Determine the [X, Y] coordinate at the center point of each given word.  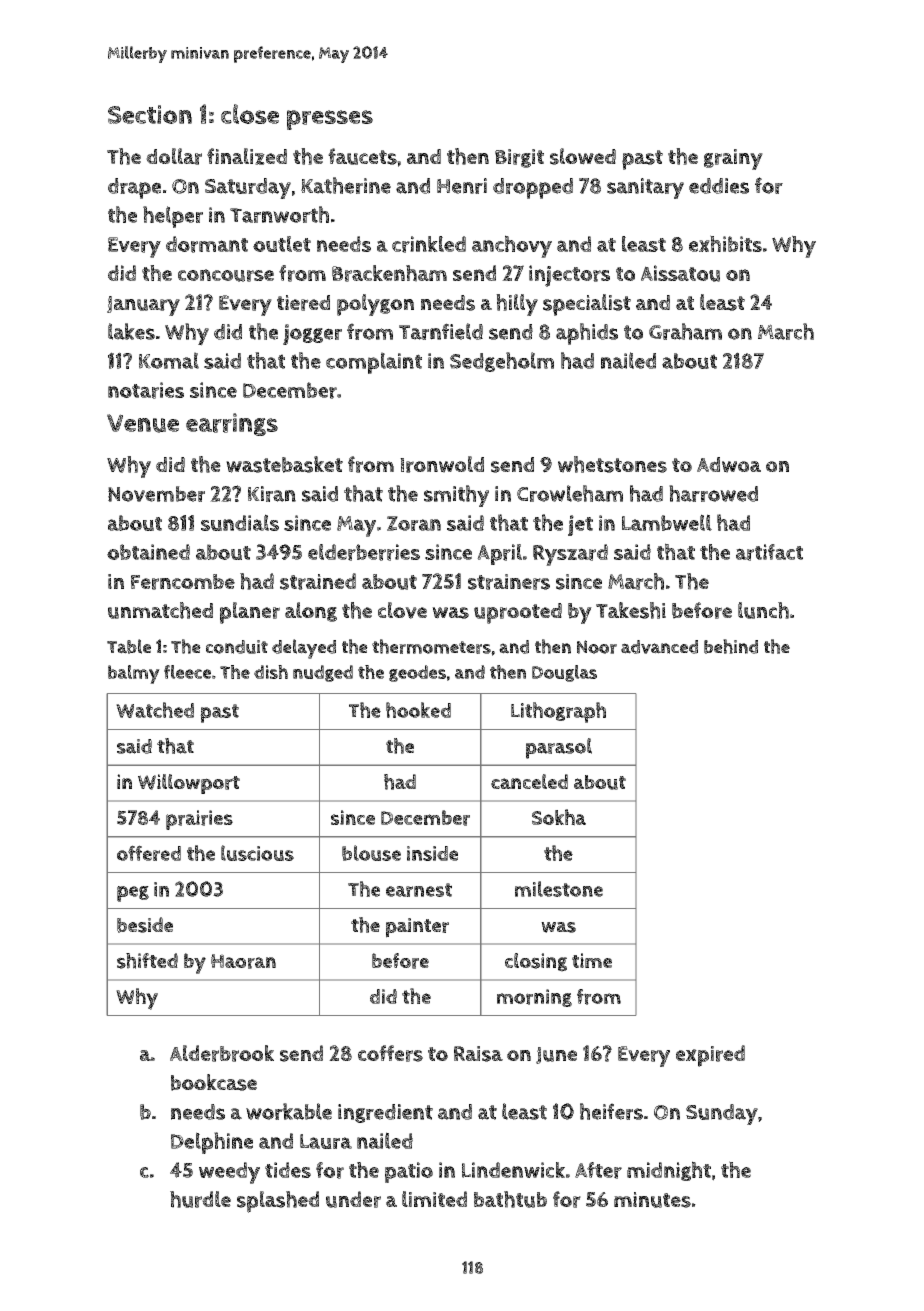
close [250, 114]
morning [534, 998]
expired [710, 1056]
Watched [155, 710]
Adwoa [729, 465]
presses [330, 120]
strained [318, 581]
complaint [374, 363]
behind [731, 646]
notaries [146, 390]
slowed [583, 156]
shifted [147, 961]
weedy [229, 1173]
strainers [509, 582]
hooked [418, 710]
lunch [763, 610]
